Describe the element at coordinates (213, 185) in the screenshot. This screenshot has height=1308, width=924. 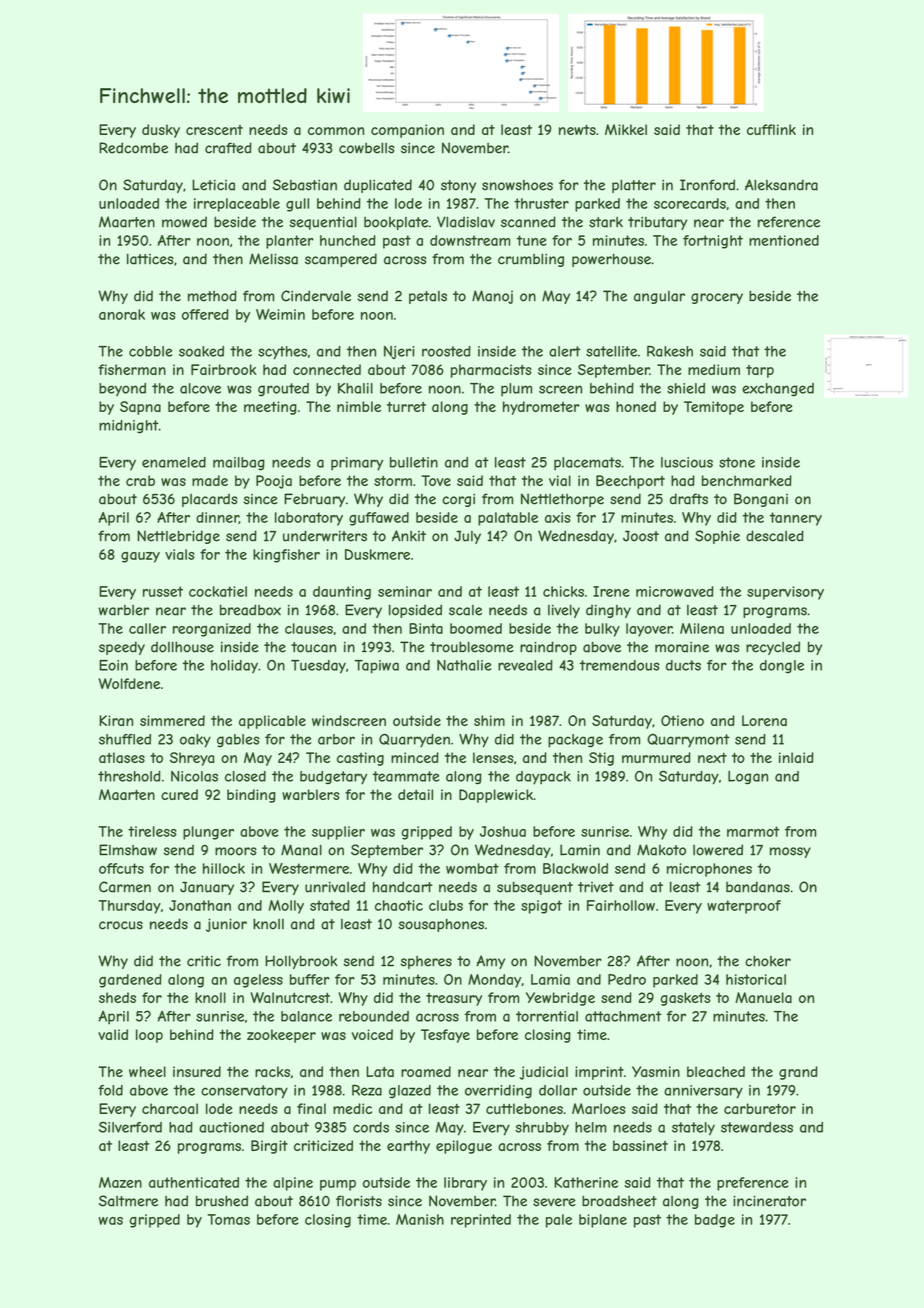
I see `Leticia` at that location.
